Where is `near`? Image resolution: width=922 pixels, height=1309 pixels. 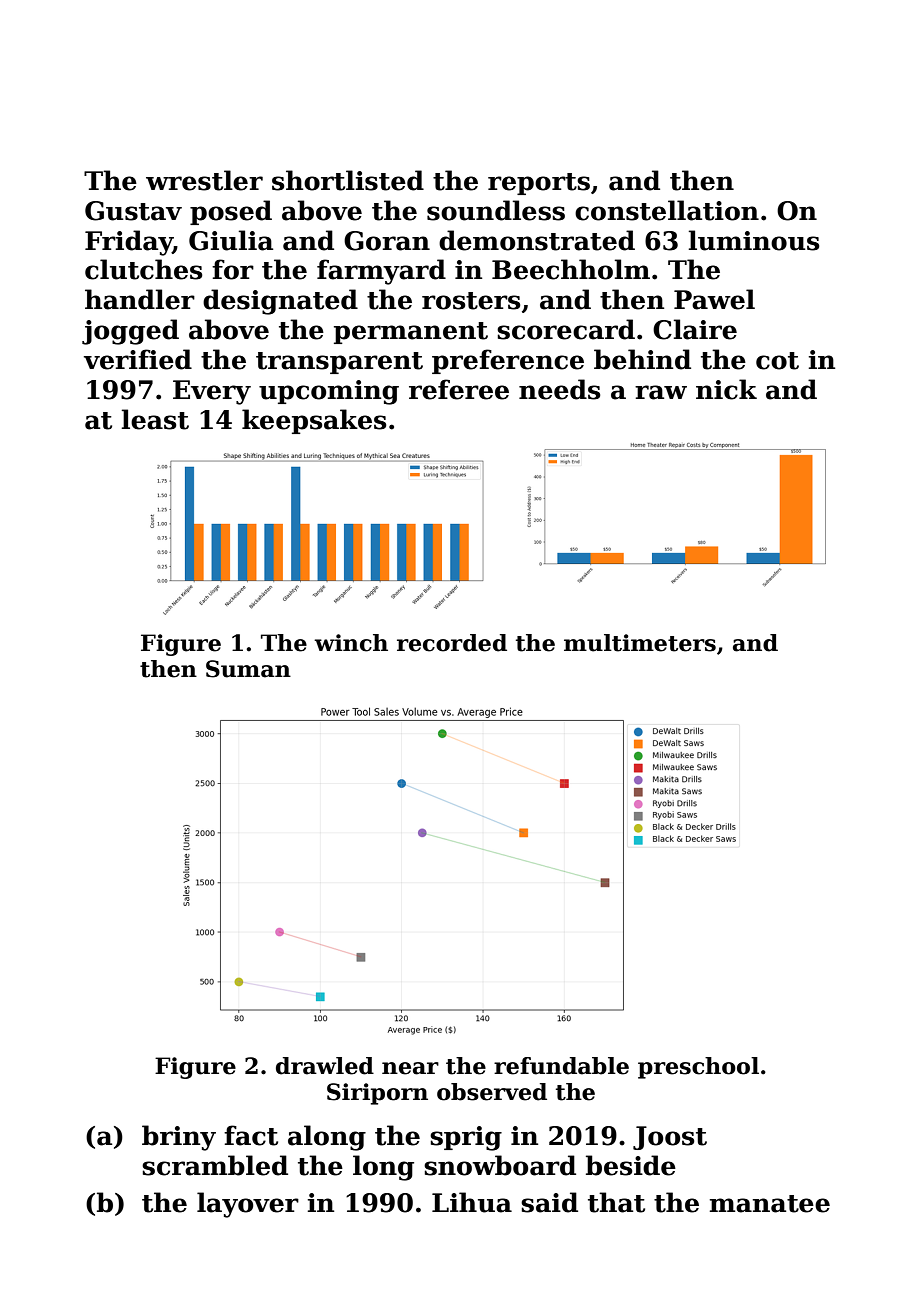
near is located at coordinates (410, 1068).
